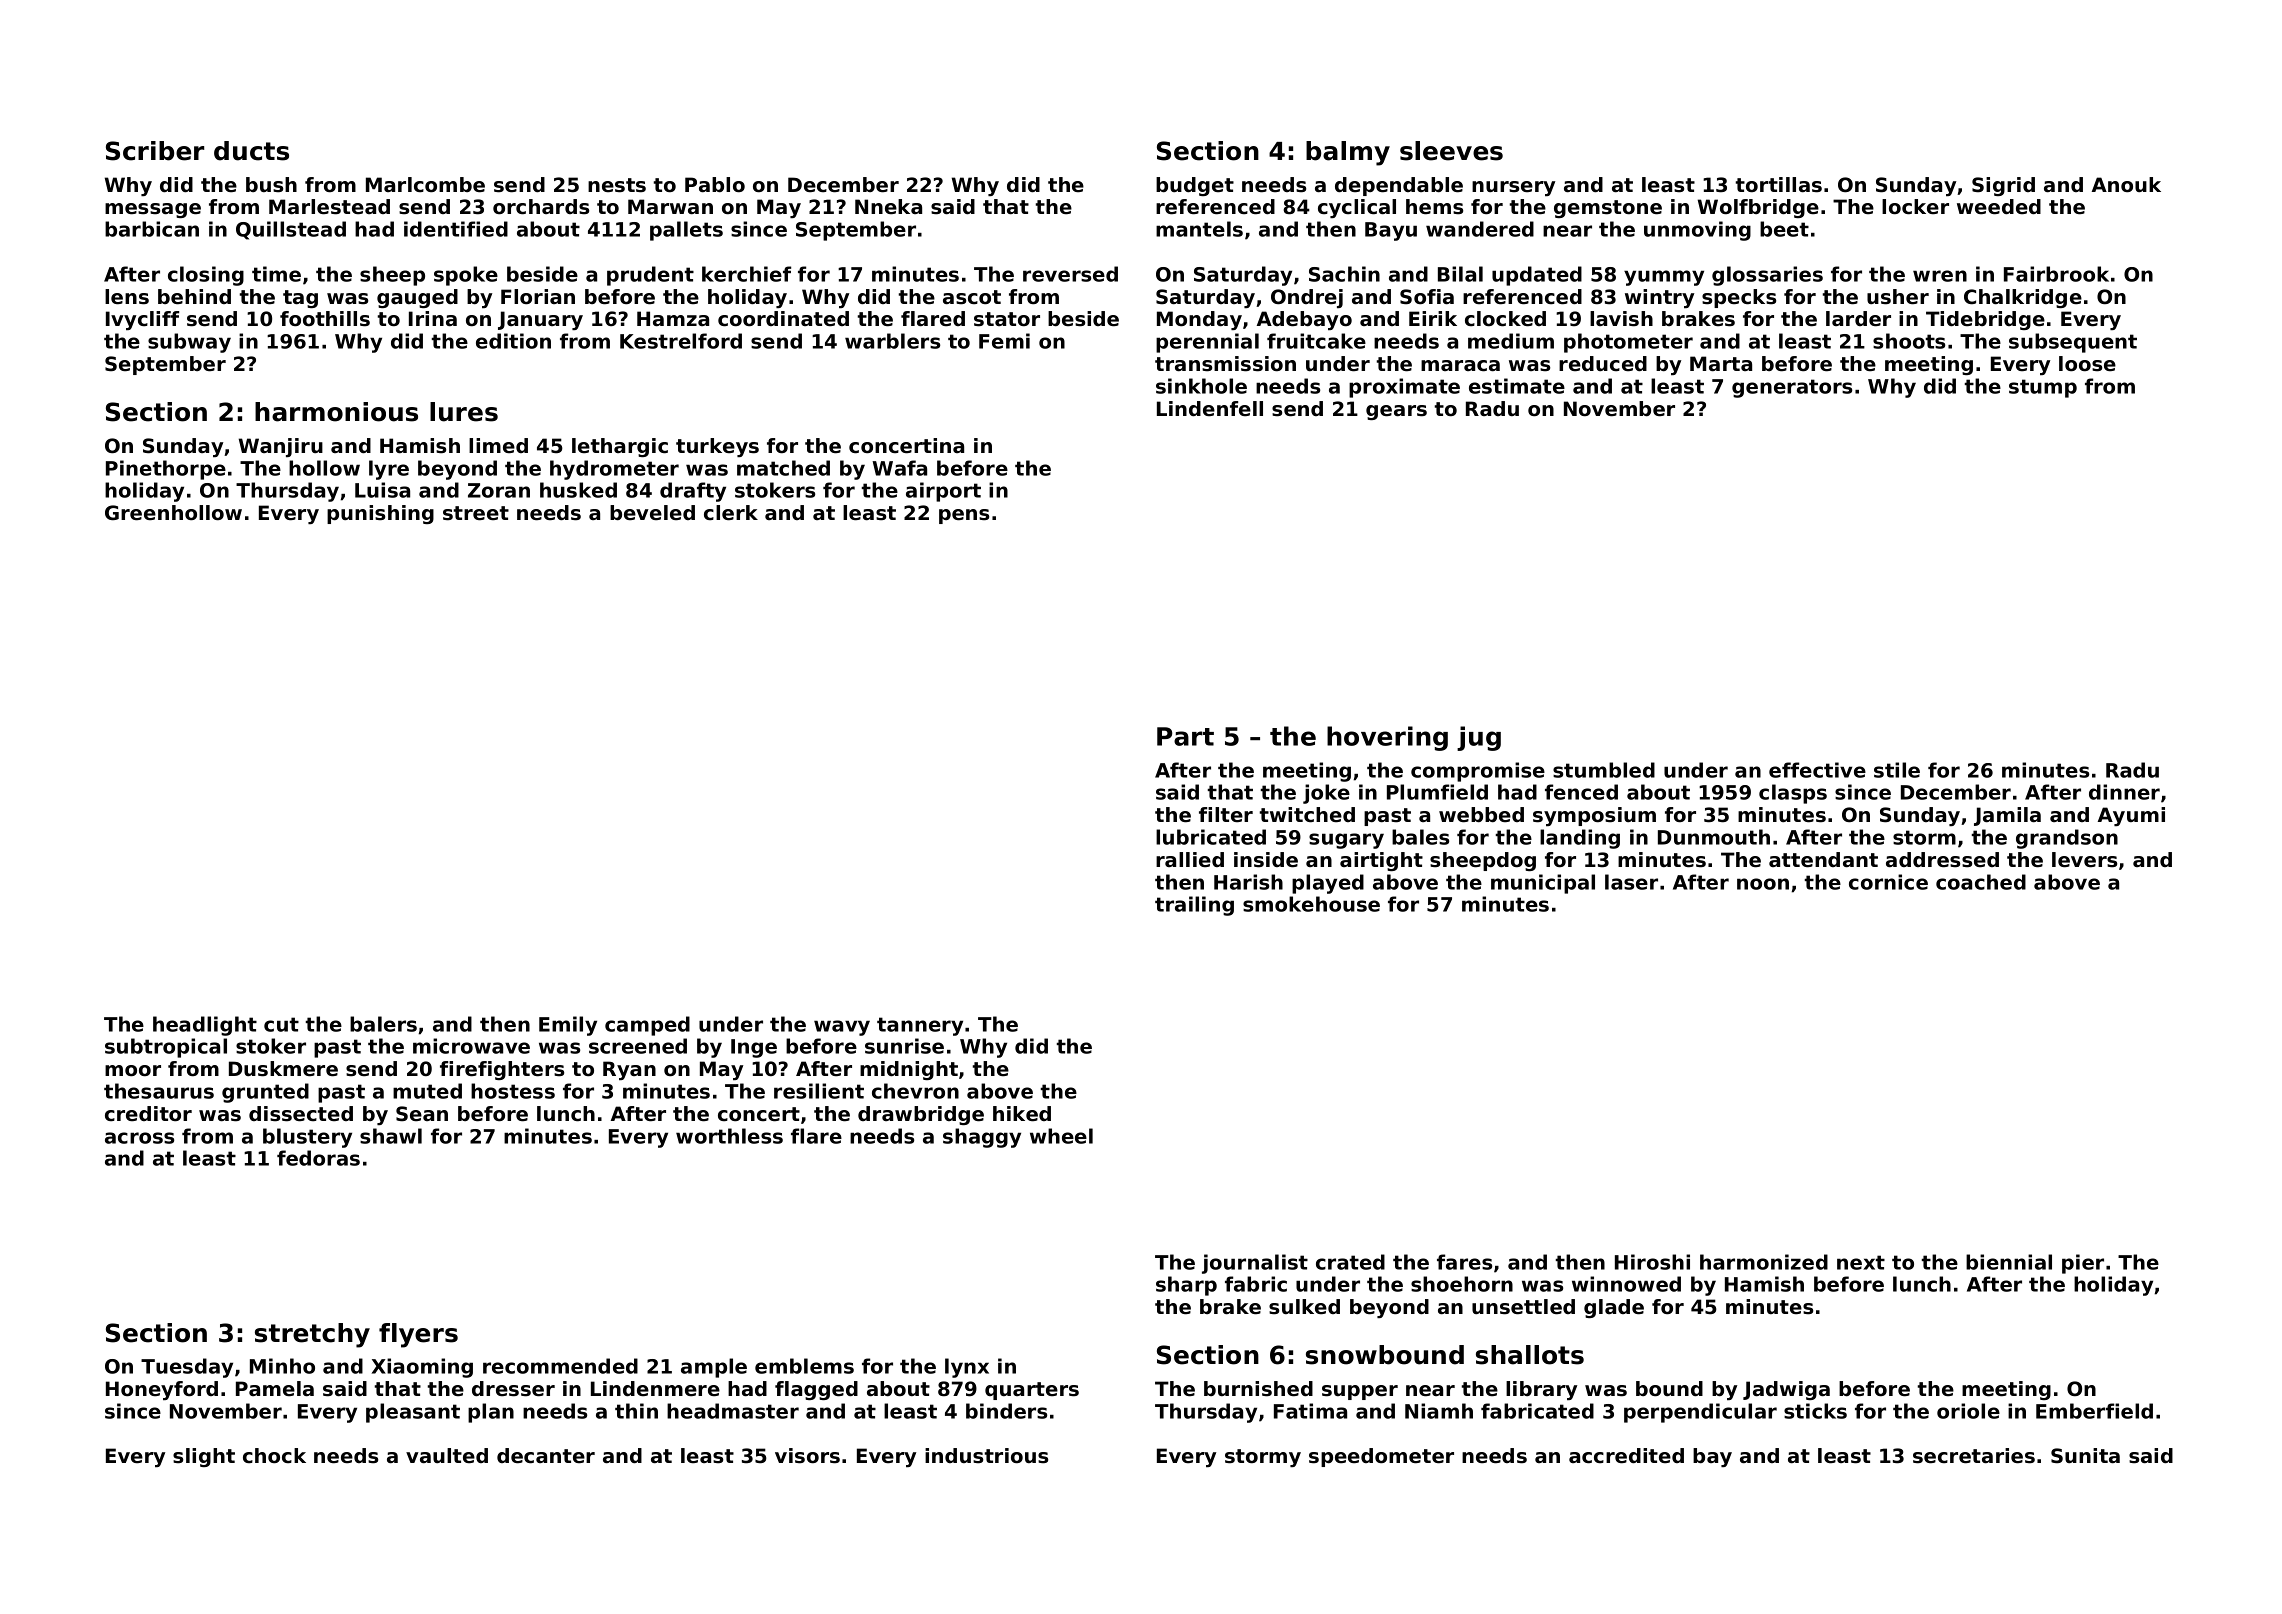  I want to click on filter, so click(1226, 815).
